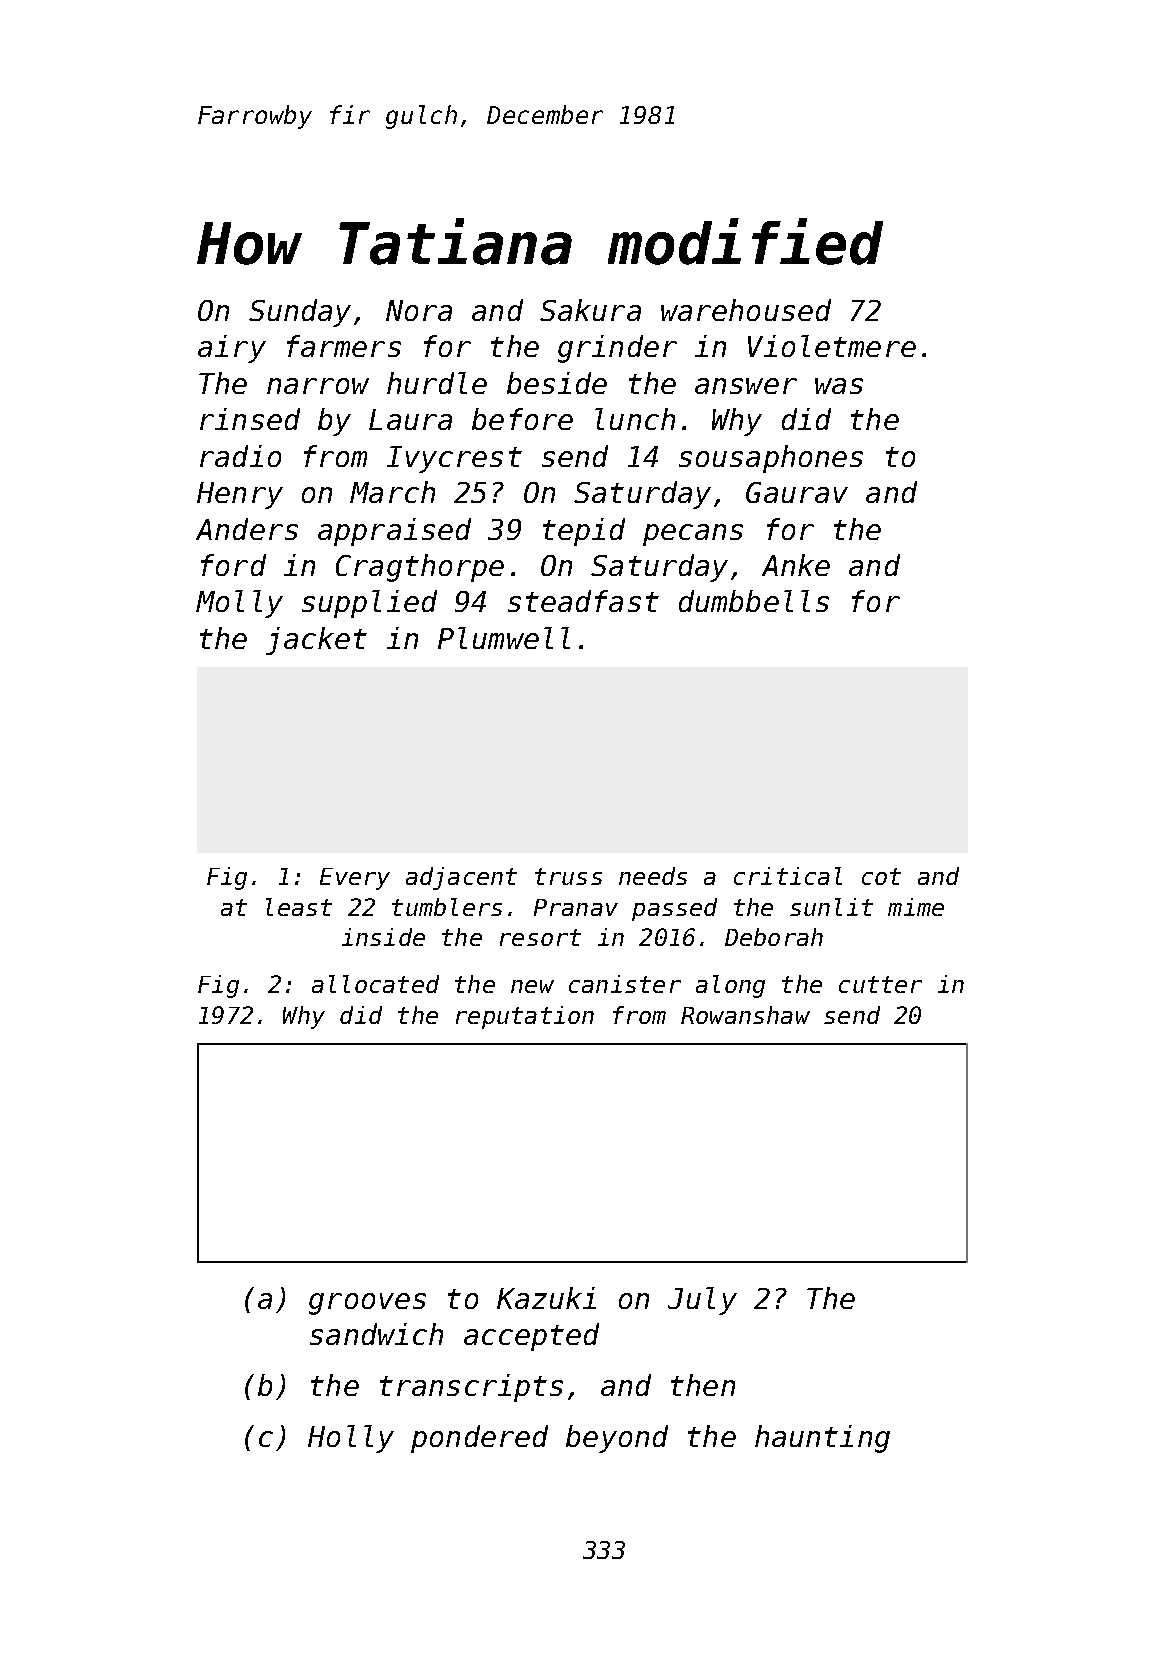 The image size is (1165, 1654). What do you see at coordinates (702, 1301) in the page?
I see `July` at bounding box center [702, 1301].
